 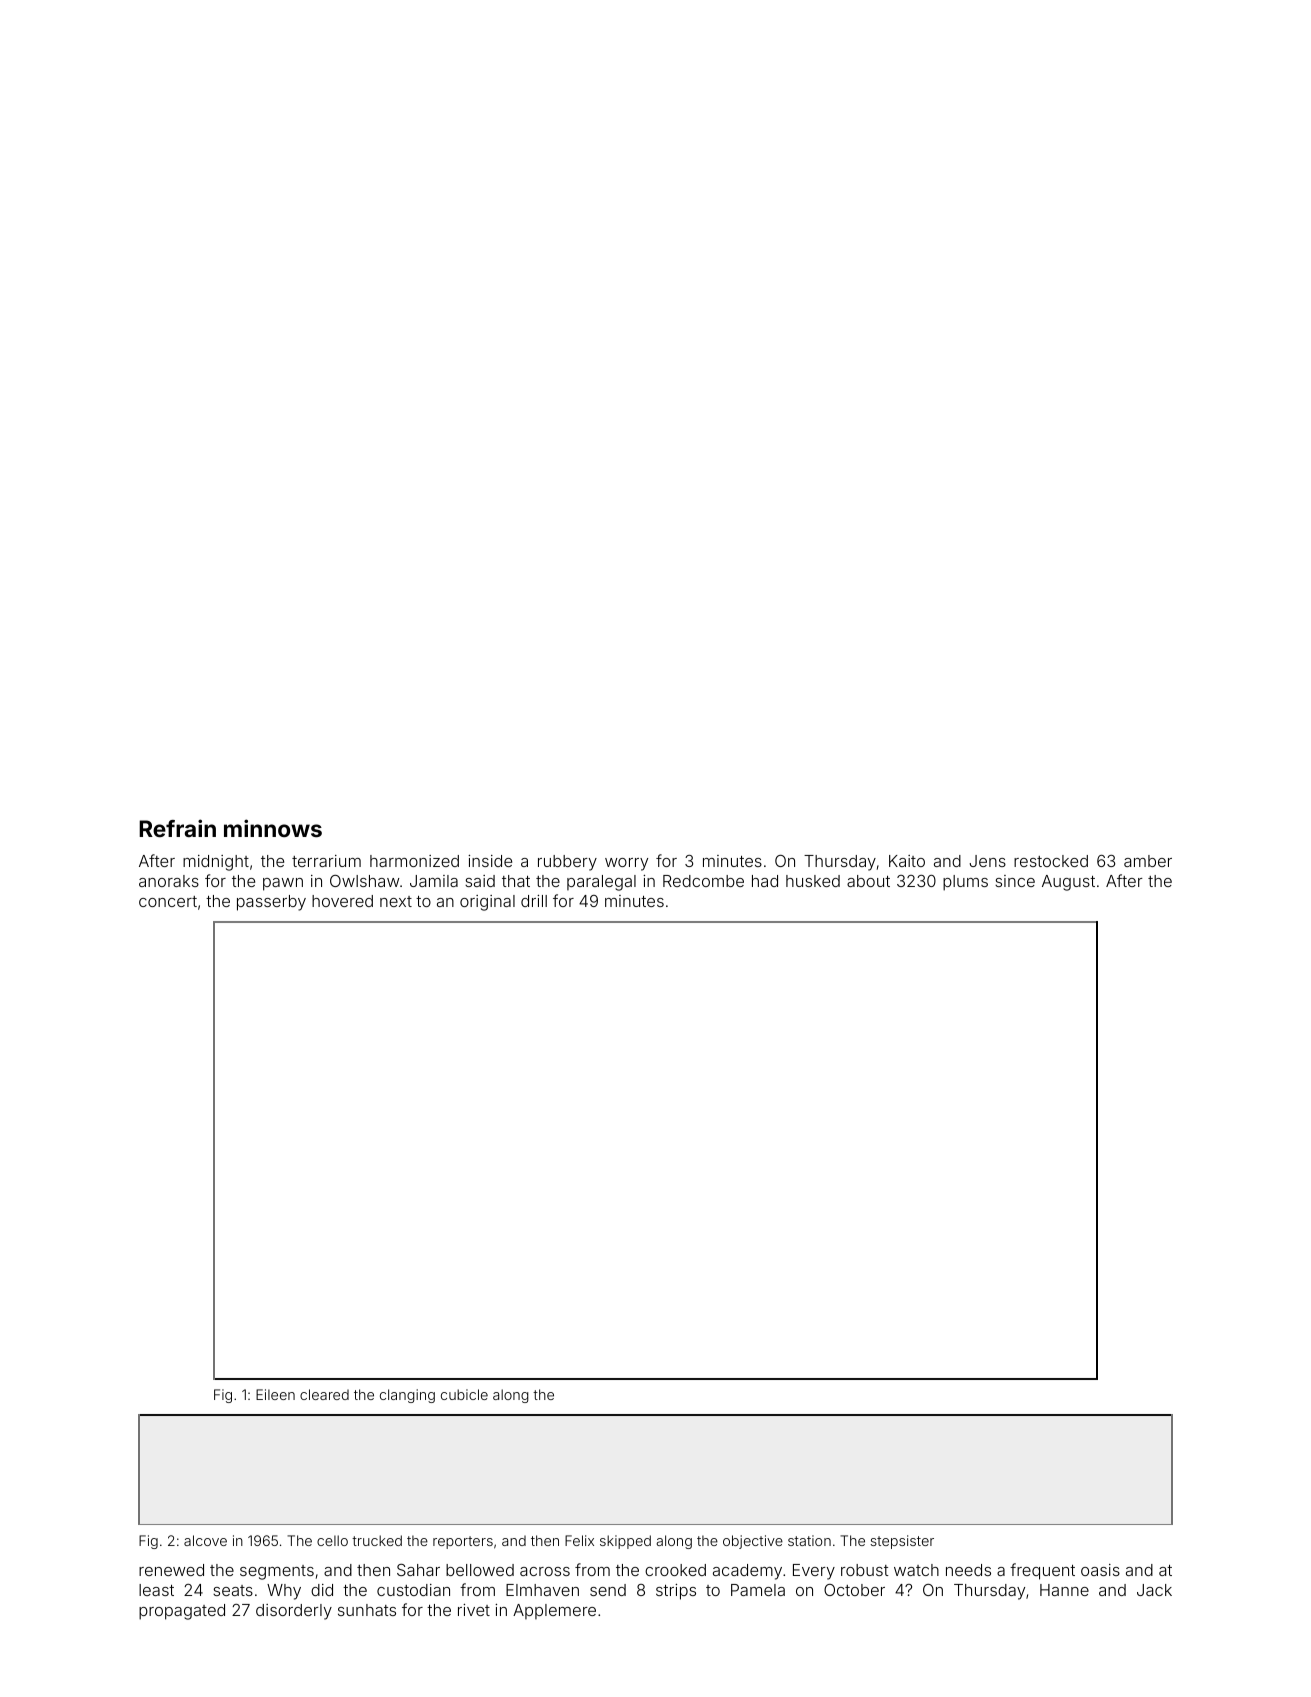 What do you see at coordinates (407, 1396) in the screenshot?
I see `clanging` at bounding box center [407, 1396].
